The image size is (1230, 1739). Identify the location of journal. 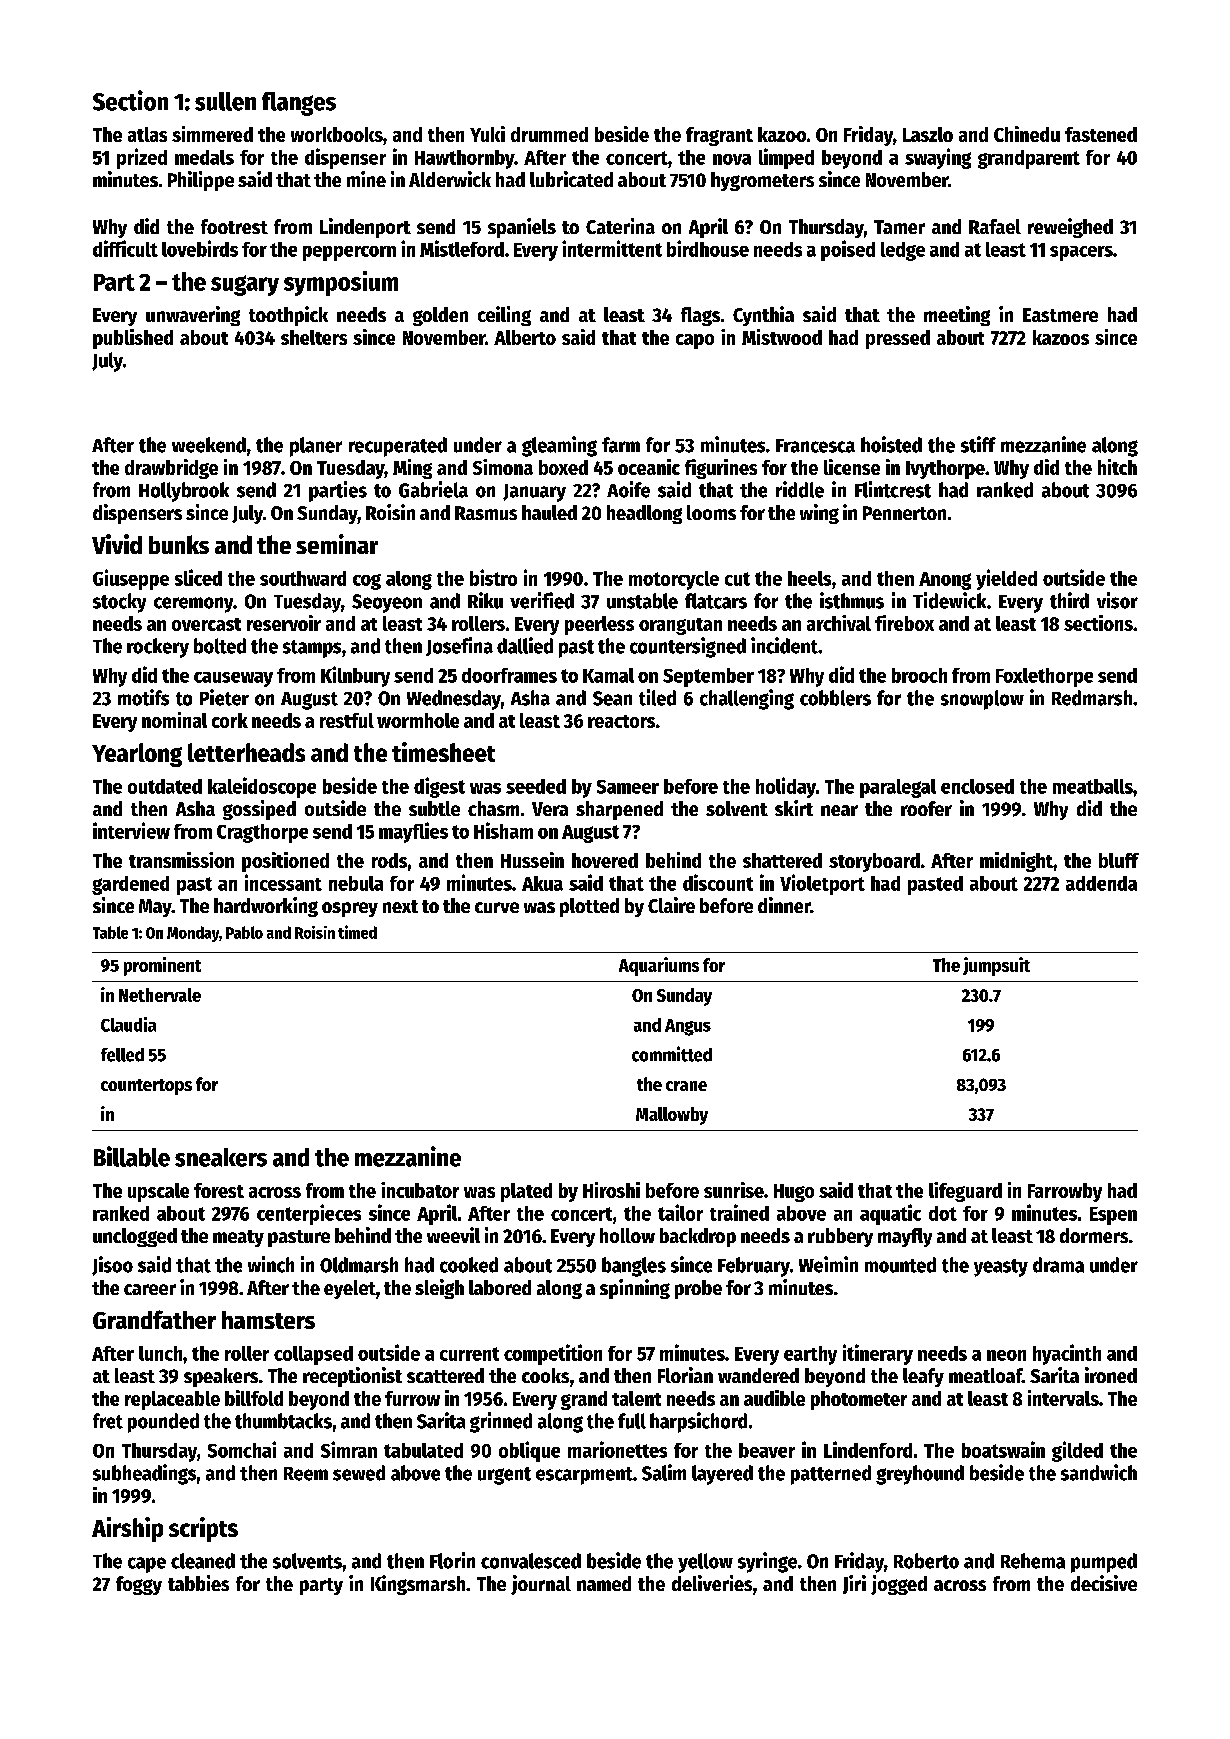
(541, 1585).
